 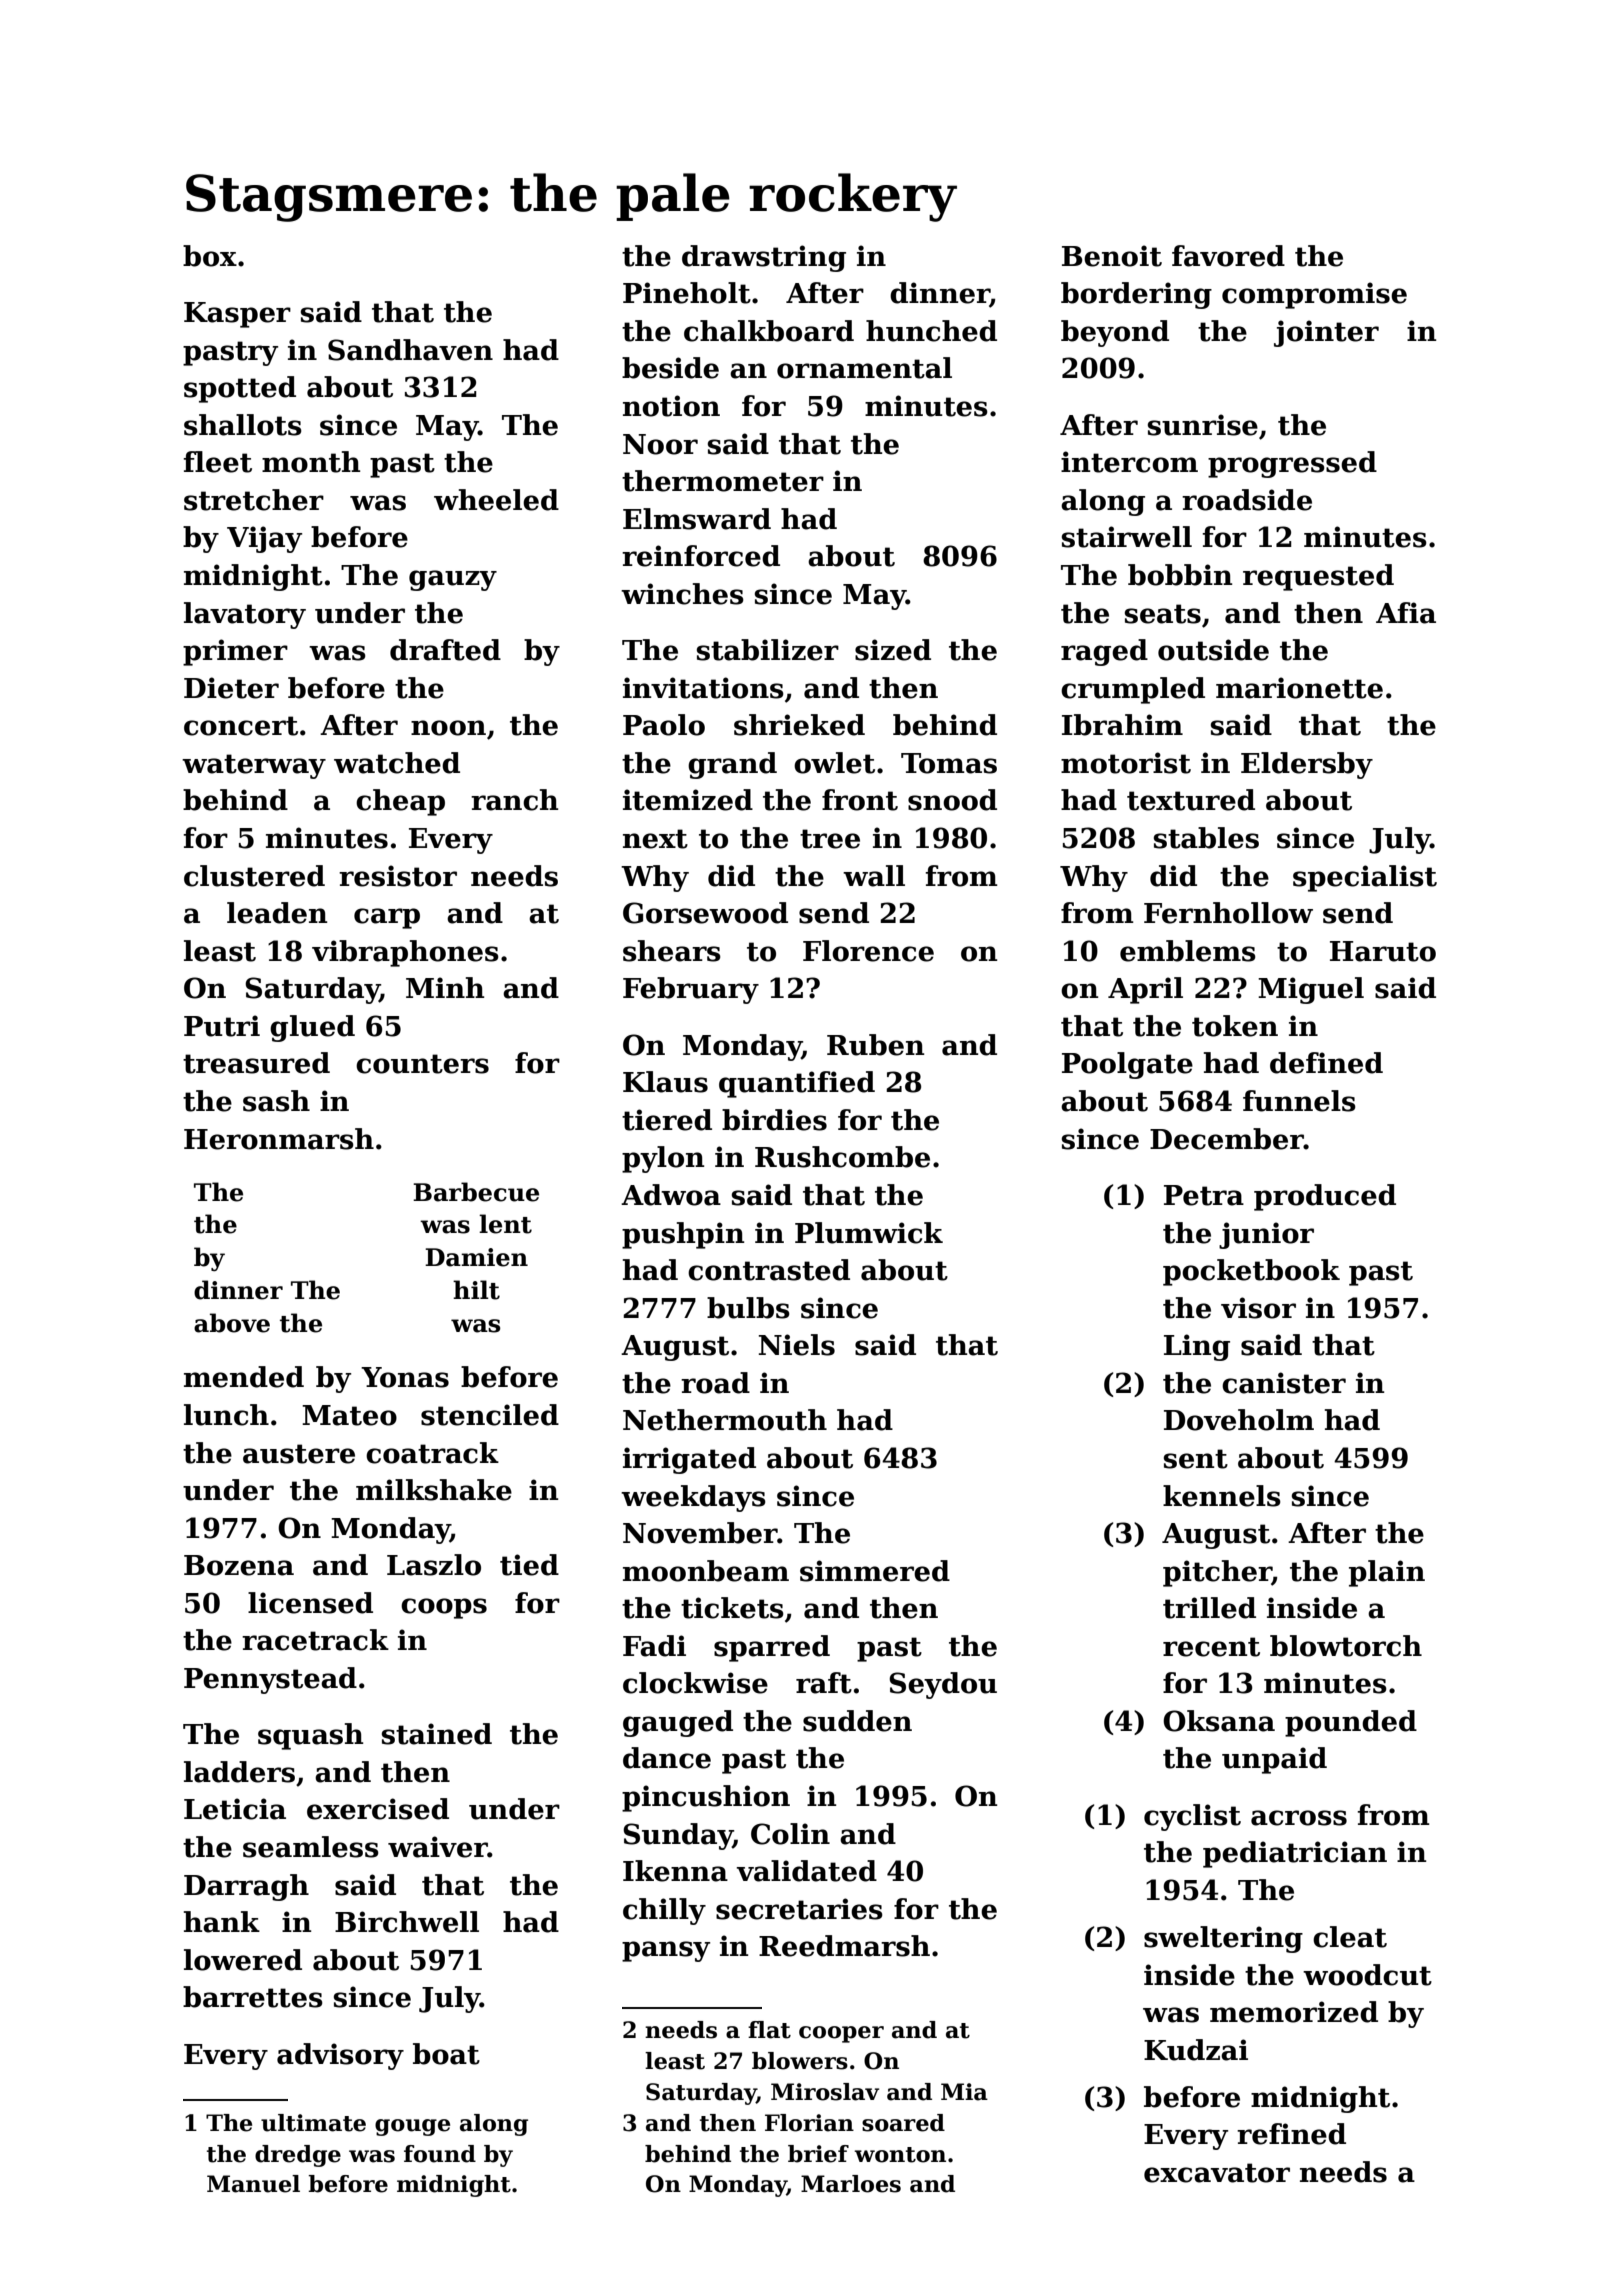 What do you see at coordinates (842, 1157) in the screenshot?
I see `Rushcombe` at bounding box center [842, 1157].
